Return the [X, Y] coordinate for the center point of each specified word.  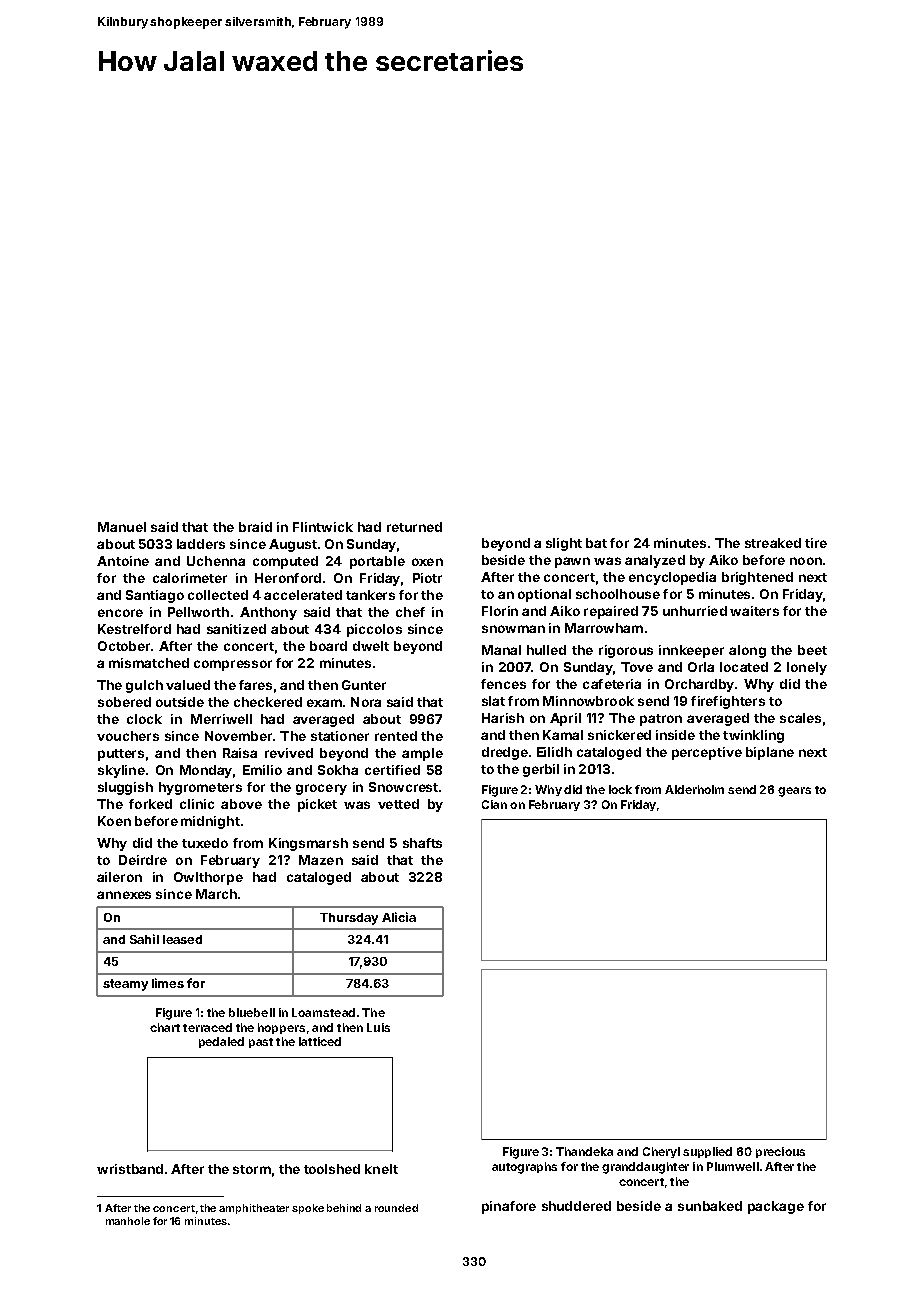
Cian [494, 804]
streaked [773, 543]
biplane [770, 753]
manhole [128, 1221]
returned [414, 527]
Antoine [123, 561]
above [241, 804]
